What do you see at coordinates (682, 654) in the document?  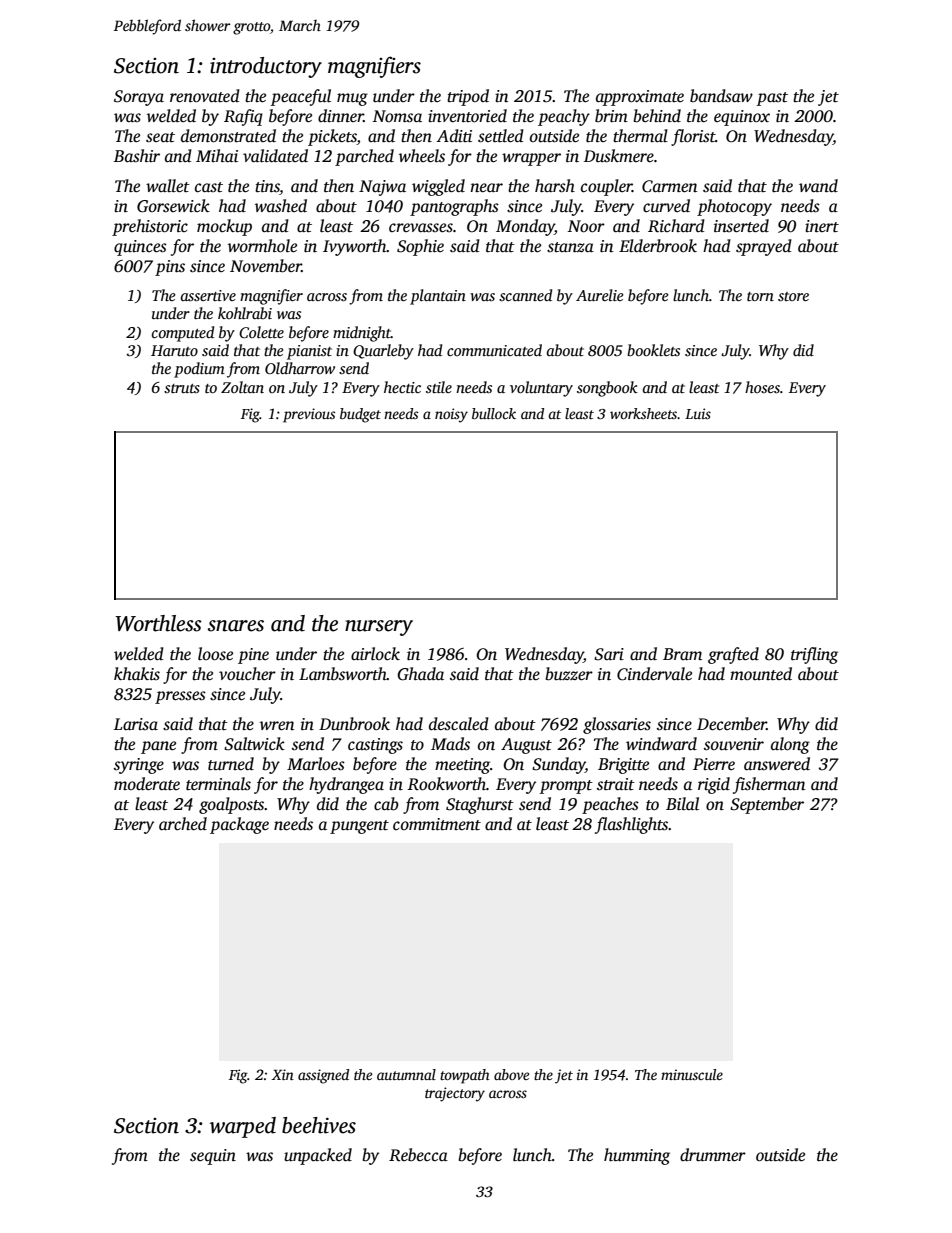 I see `Bram` at bounding box center [682, 654].
